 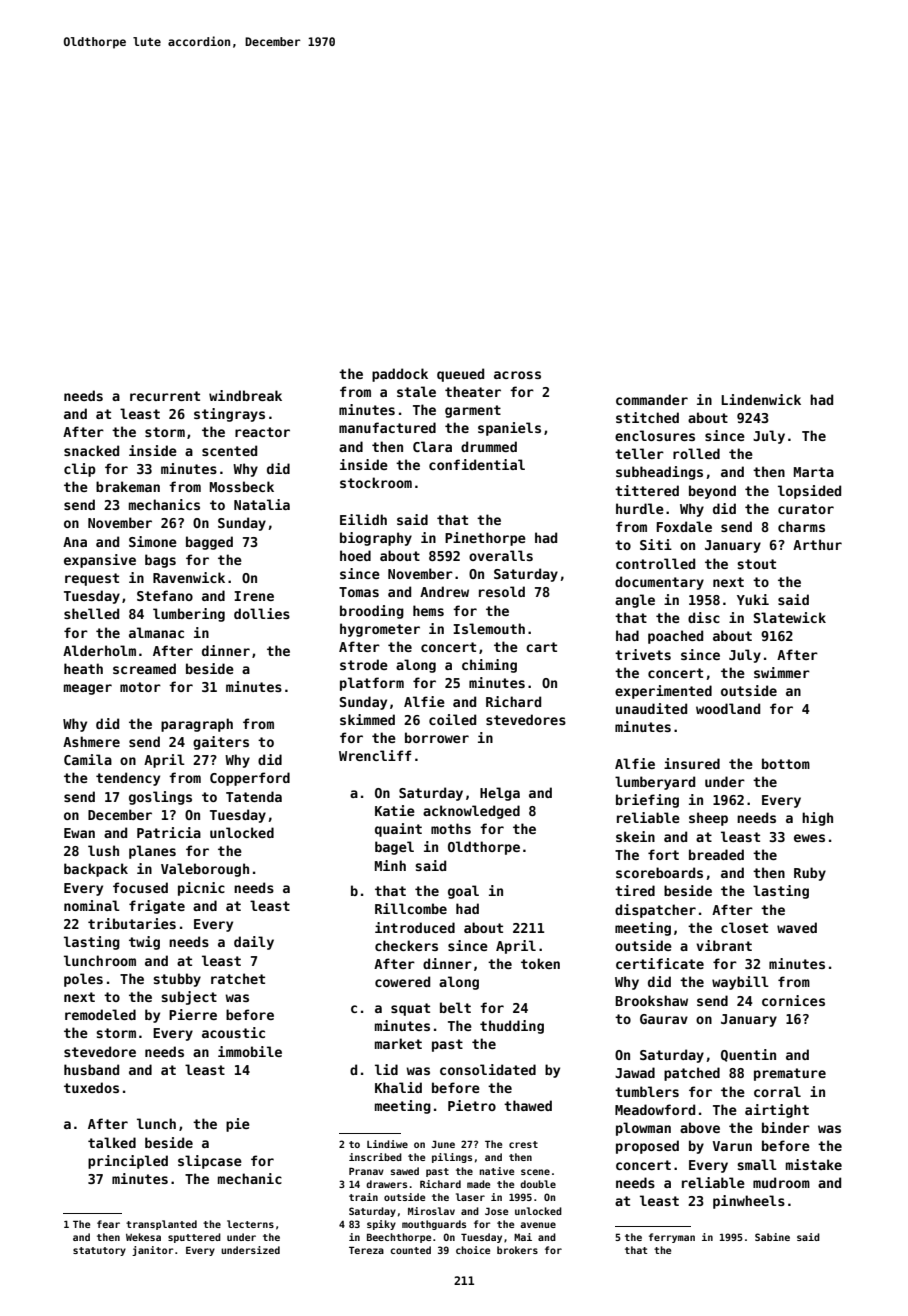 I want to click on statutory, so click(x=99, y=1251).
